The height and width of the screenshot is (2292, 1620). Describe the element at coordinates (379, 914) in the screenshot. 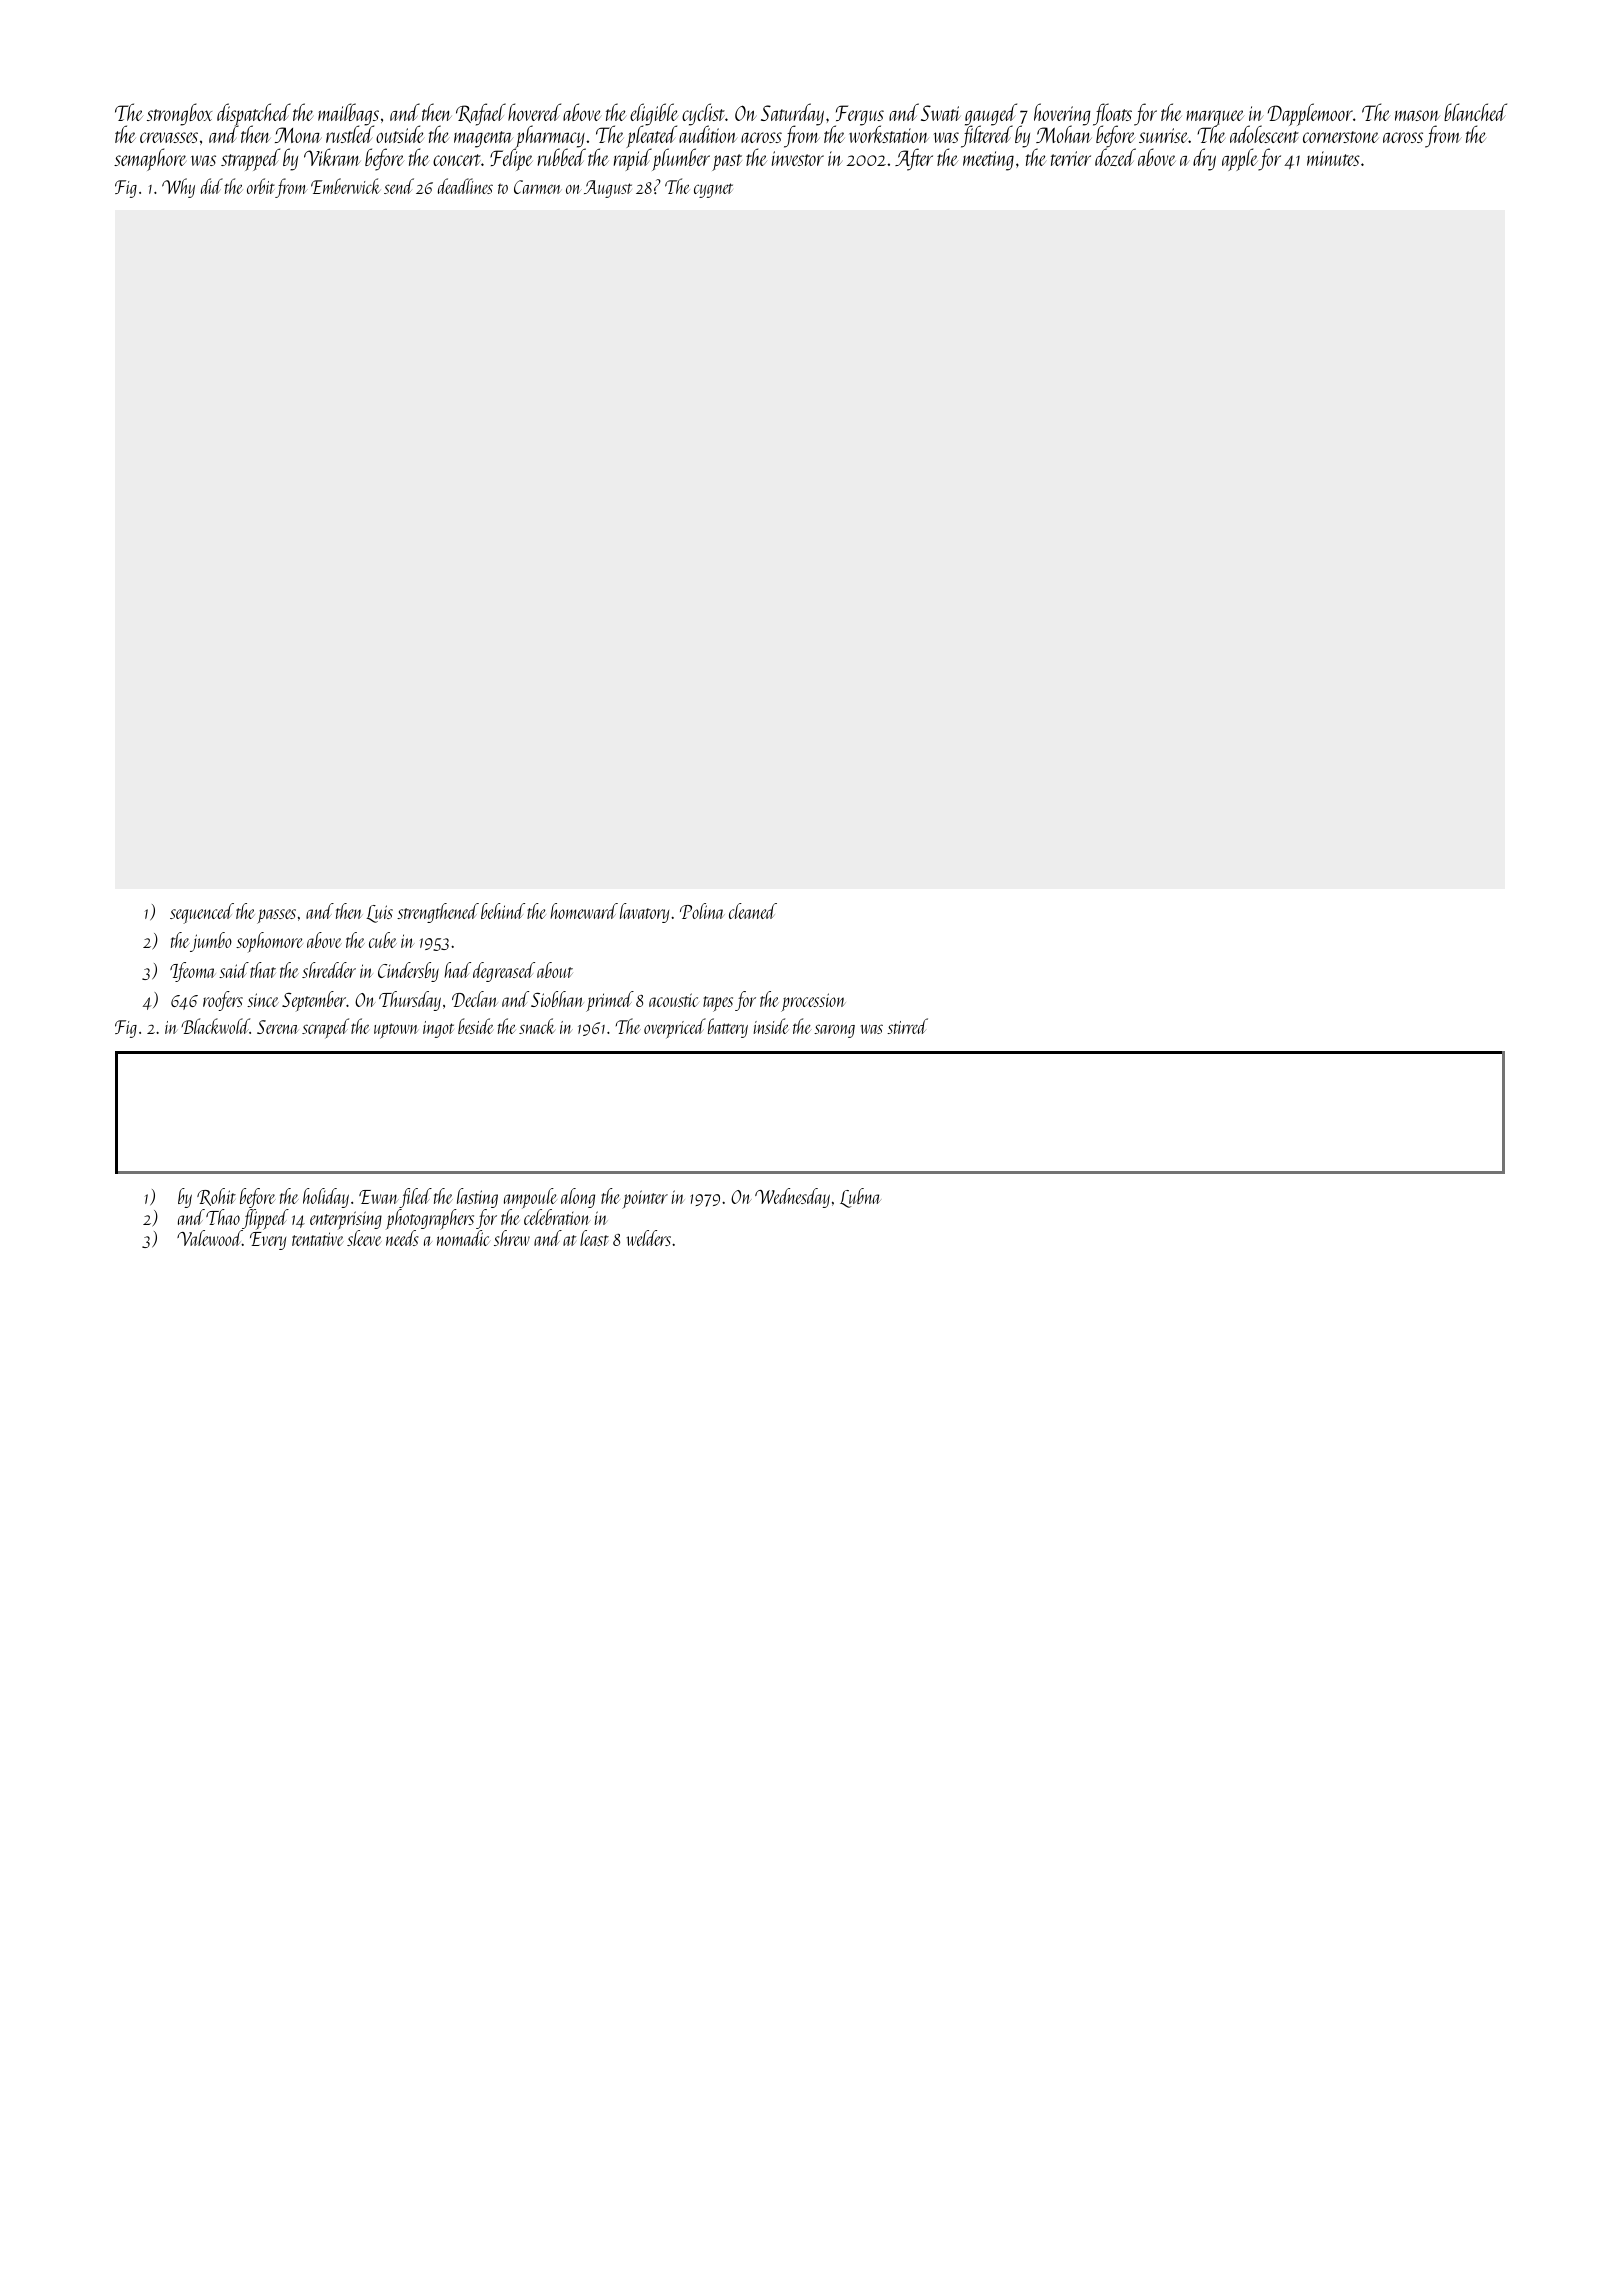

I see `Luis` at that location.
